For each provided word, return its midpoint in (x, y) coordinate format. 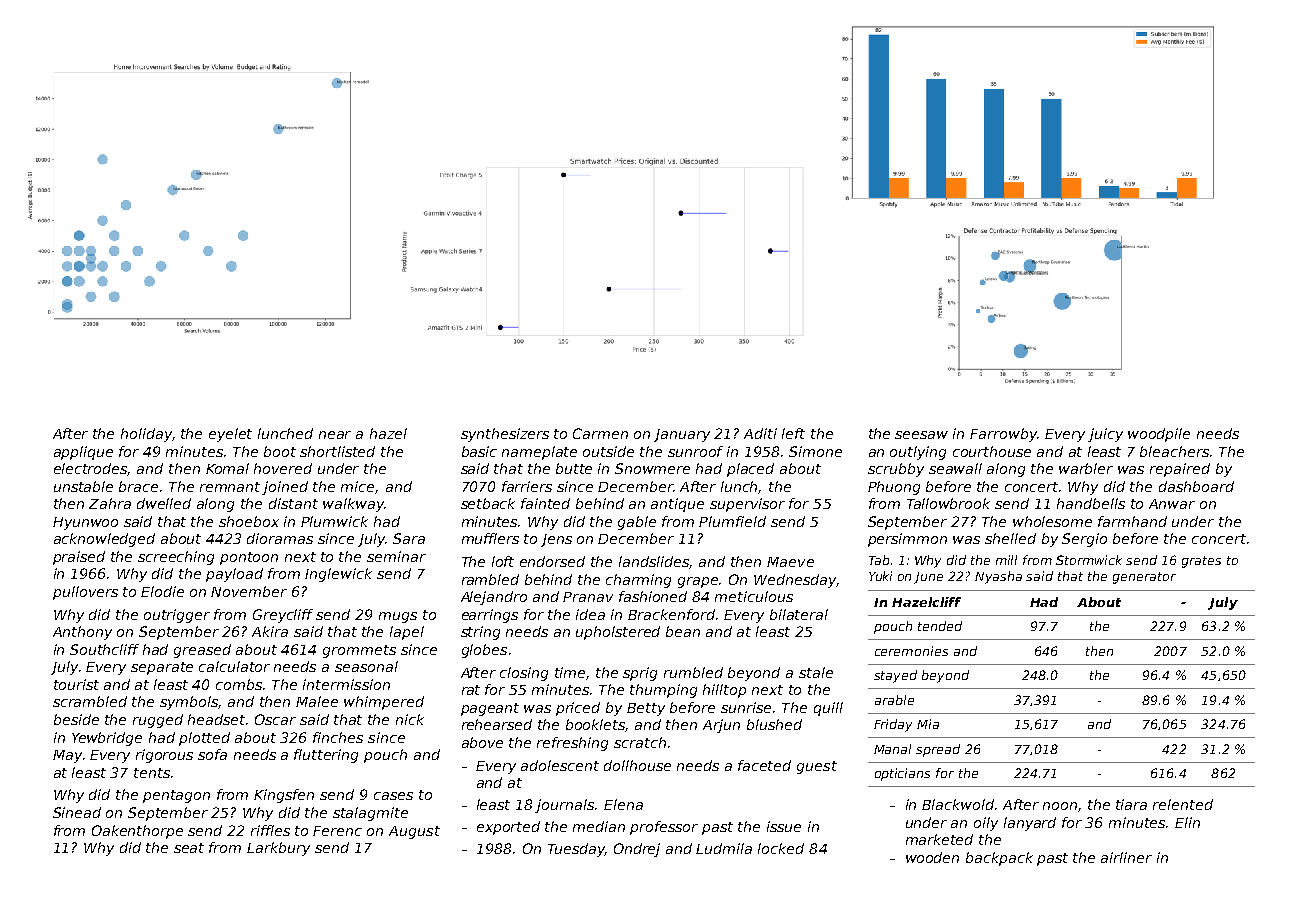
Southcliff (104, 649)
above (482, 742)
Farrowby (1003, 435)
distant (293, 503)
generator (1144, 578)
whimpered (384, 703)
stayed (895, 676)
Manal (892, 749)
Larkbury (278, 849)
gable (637, 523)
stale (816, 672)
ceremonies (911, 651)
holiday (146, 435)
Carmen (600, 433)
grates (1201, 562)
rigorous (164, 756)
